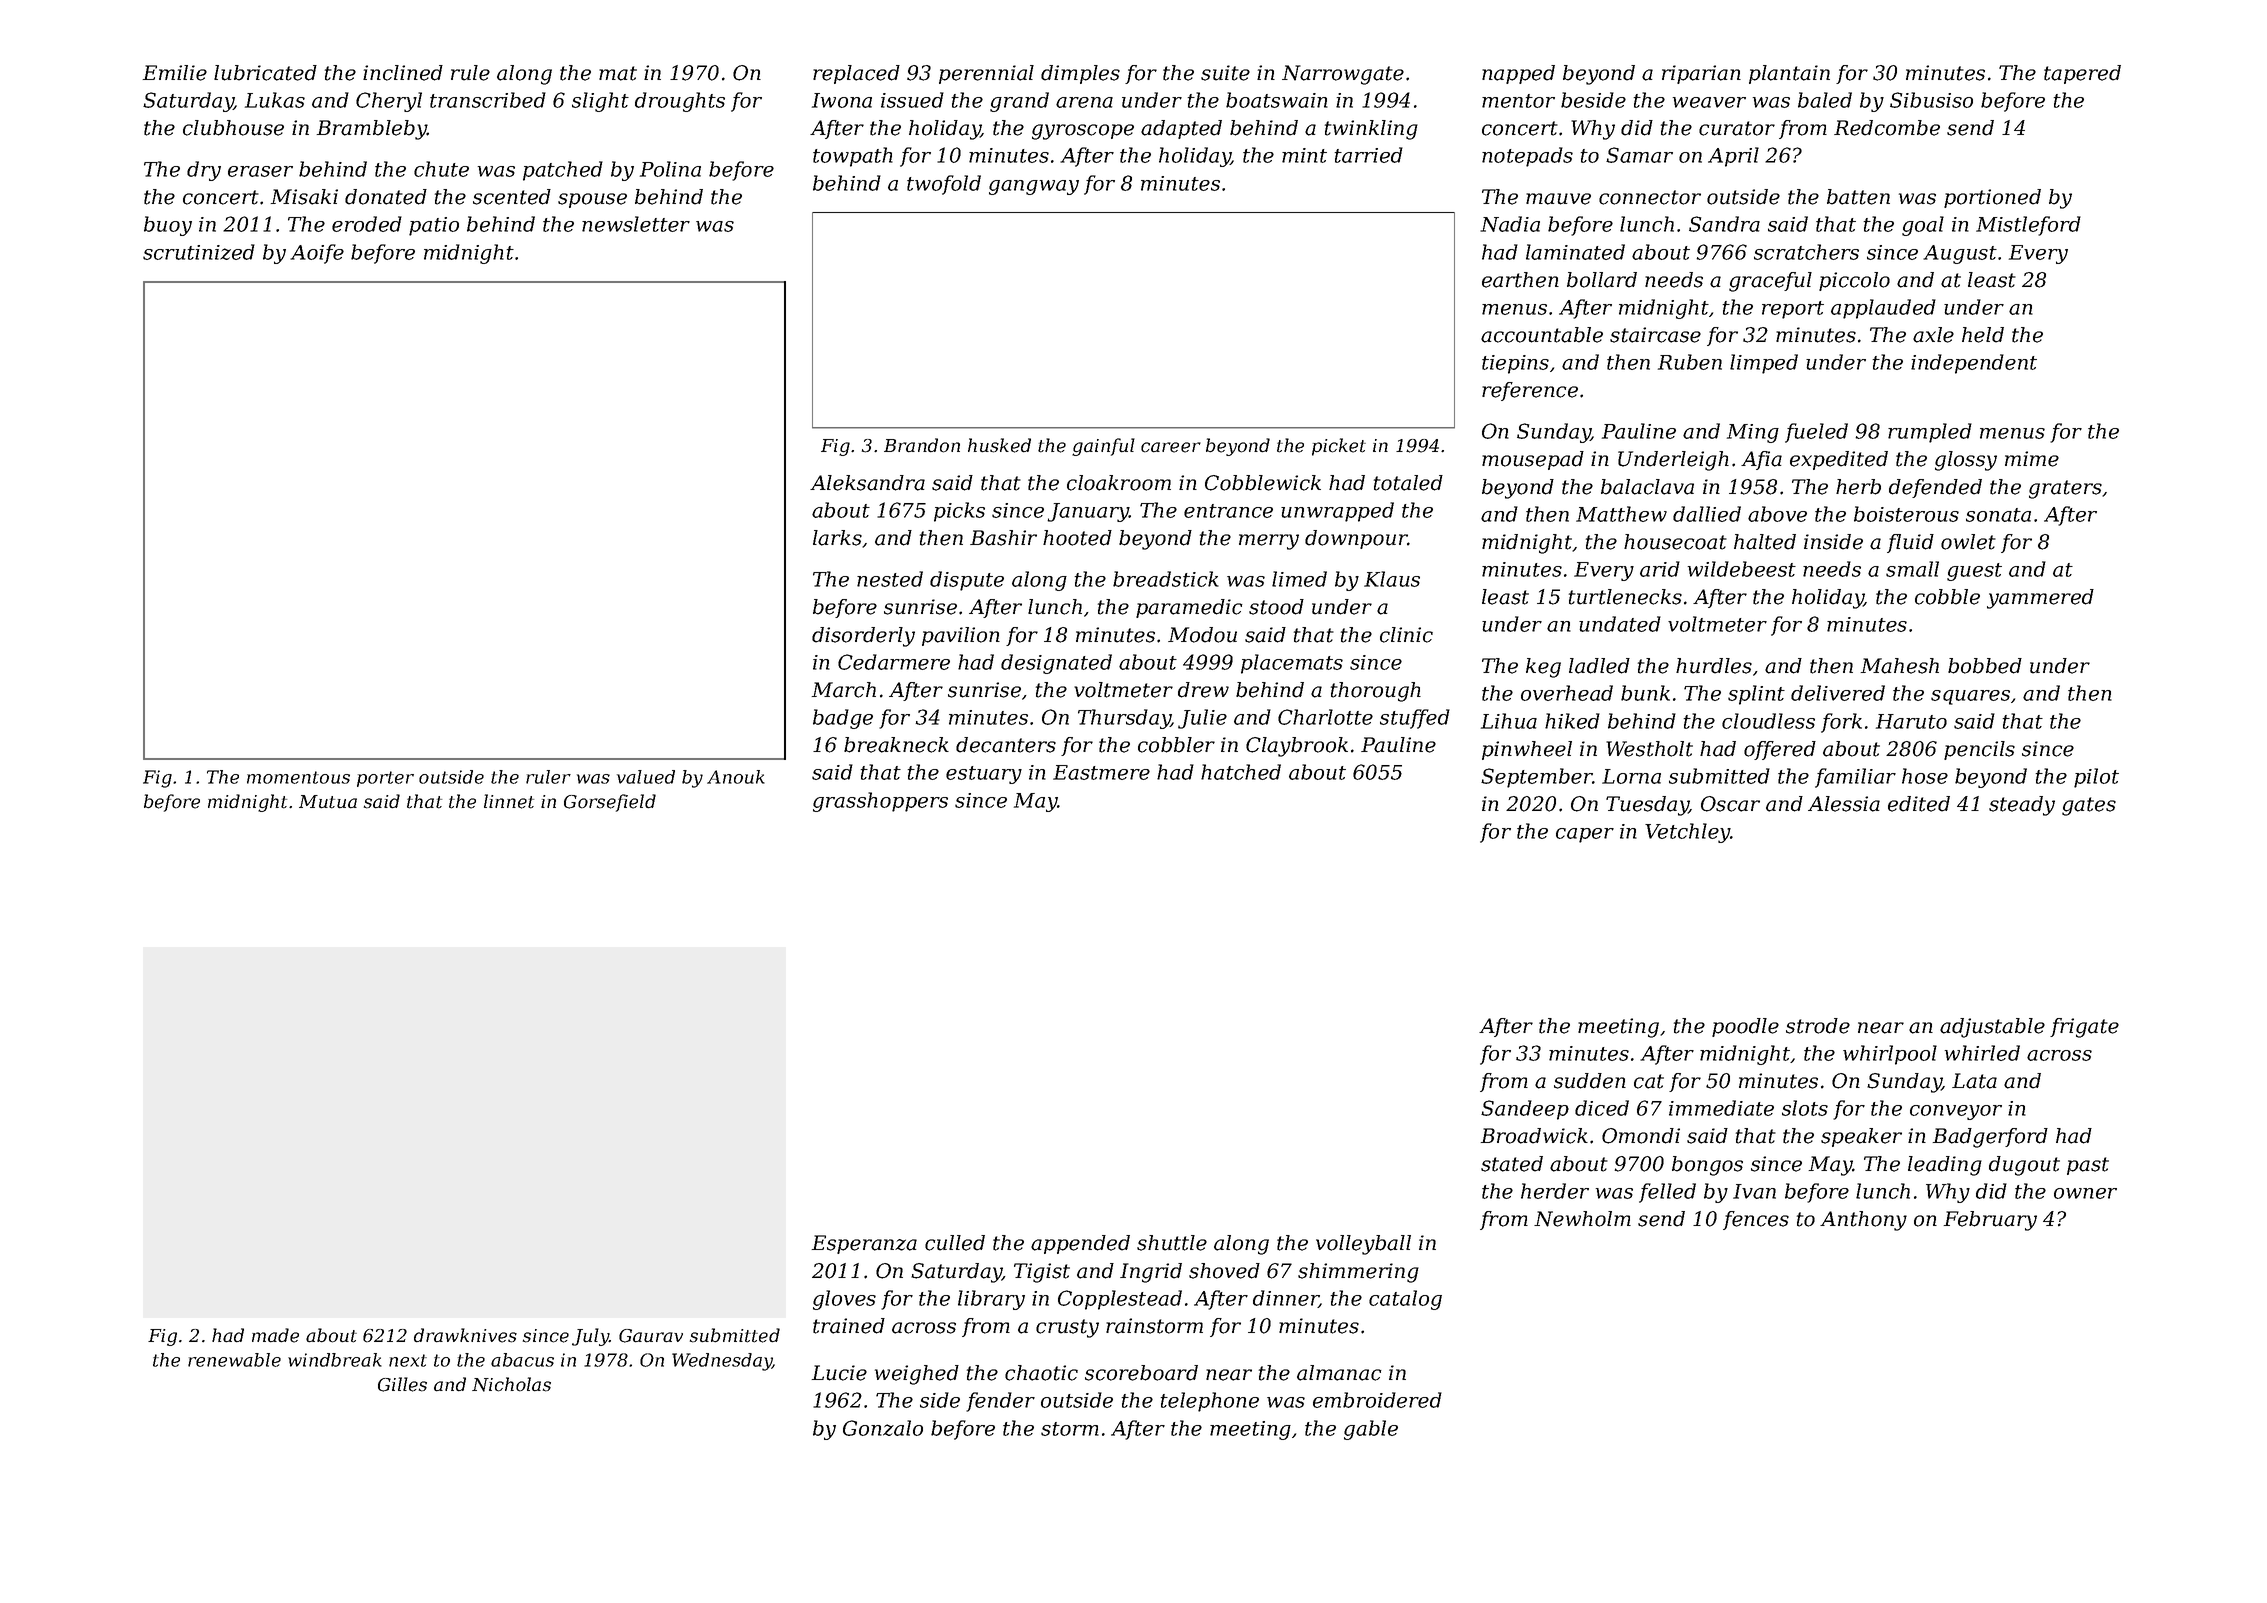  I want to click on breakneck, so click(896, 745).
